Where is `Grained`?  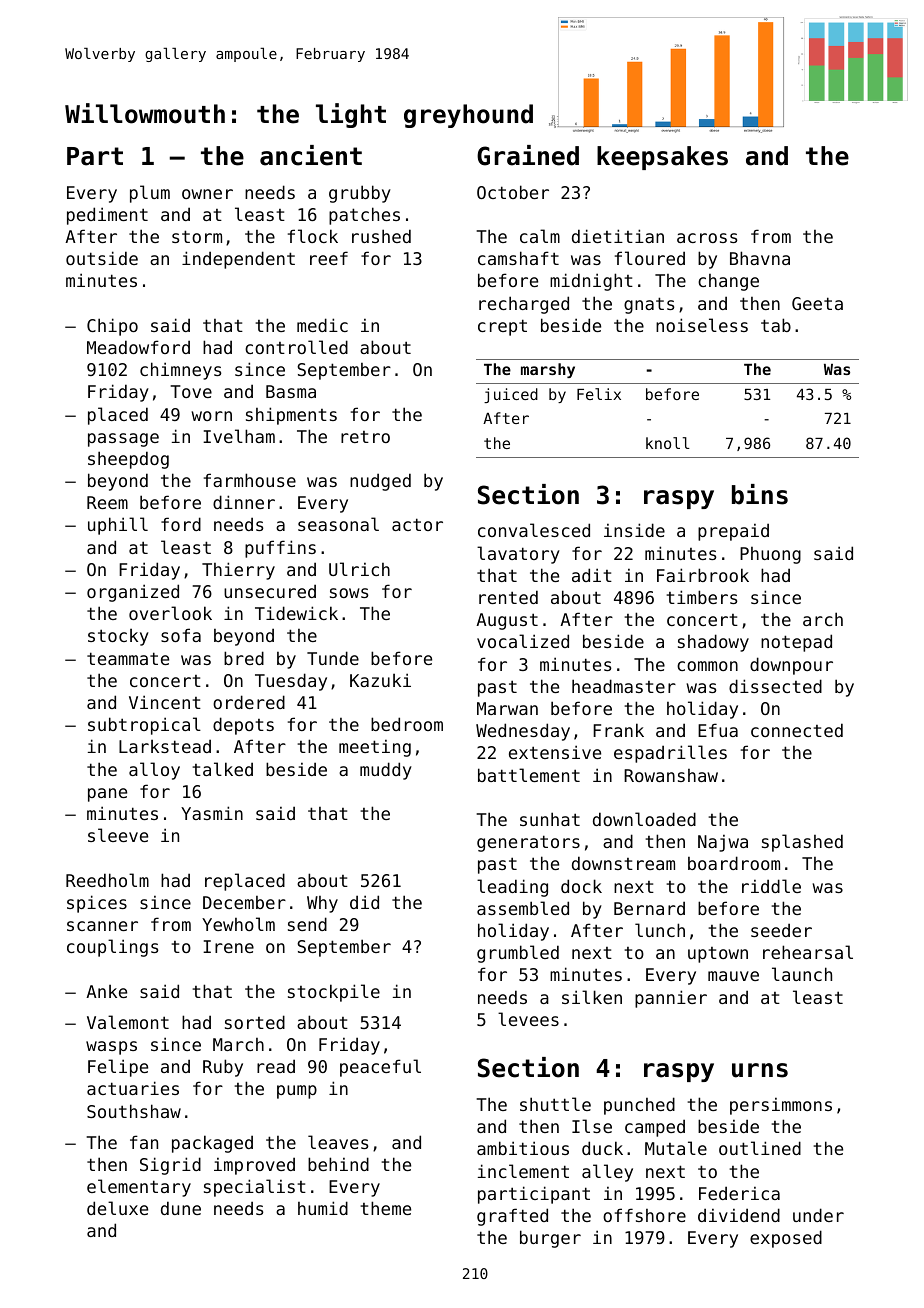
Grained is located at coordinates (528, 155).
